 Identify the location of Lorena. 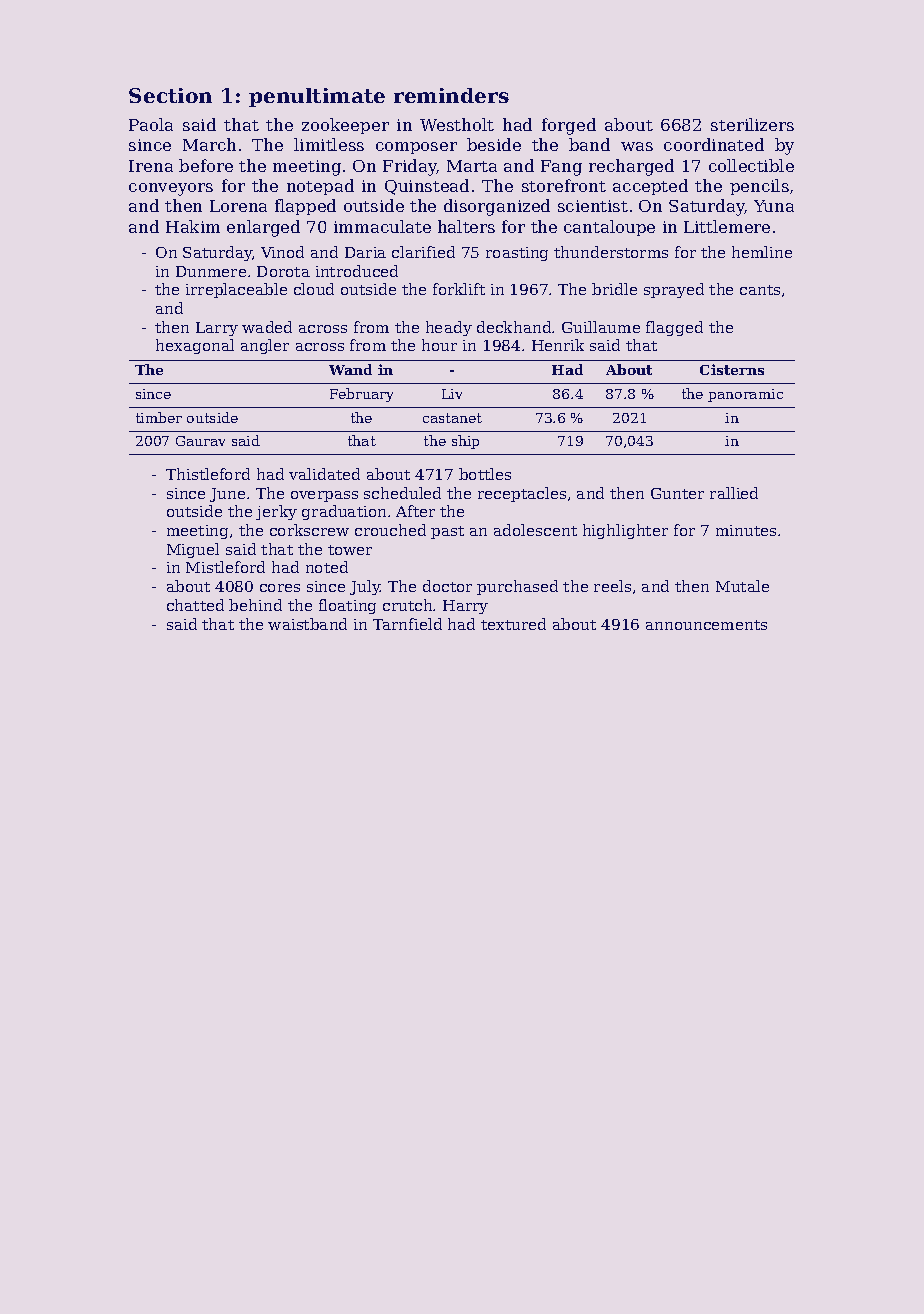
(238, 206).
